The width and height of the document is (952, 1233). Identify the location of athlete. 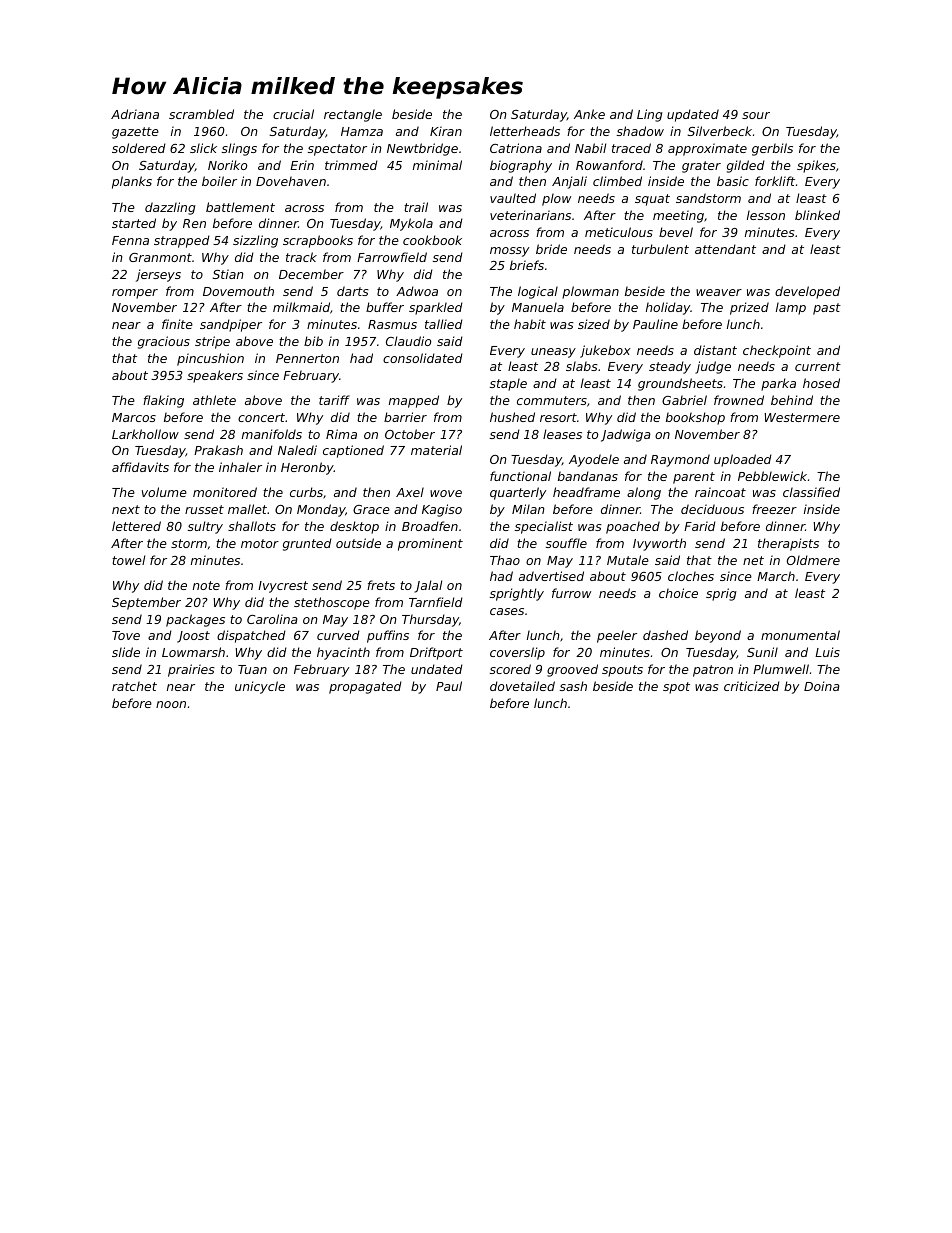
(214, 400).
